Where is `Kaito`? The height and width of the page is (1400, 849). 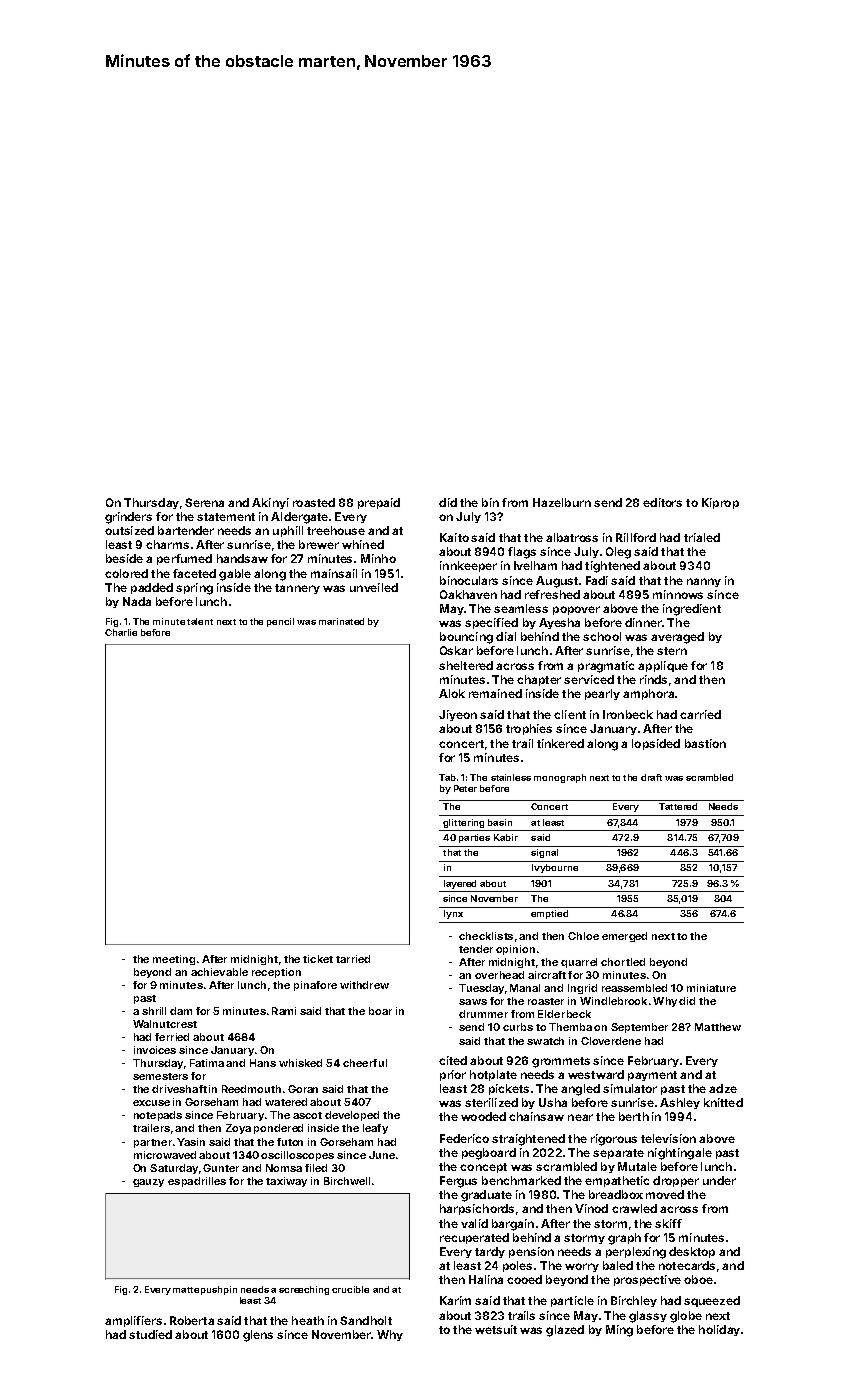
Kaito is located at coordinates (454, 537).
